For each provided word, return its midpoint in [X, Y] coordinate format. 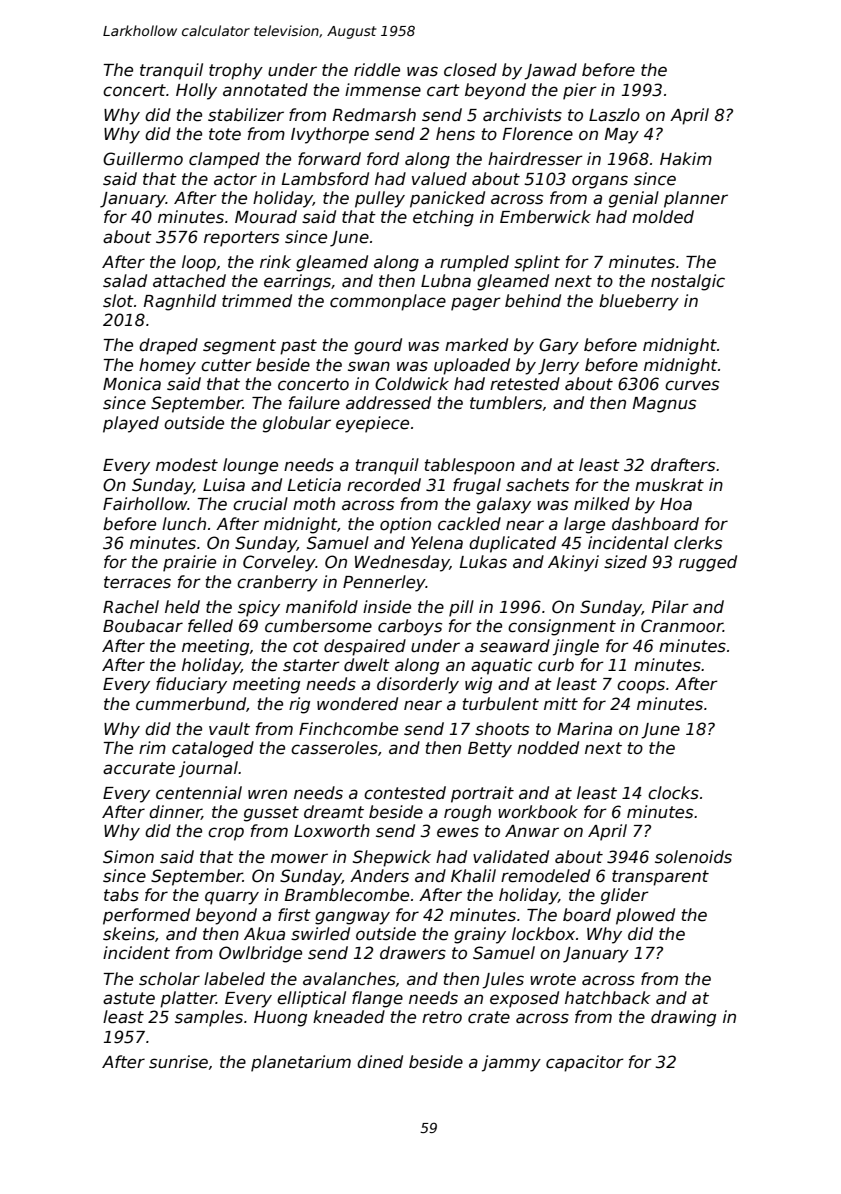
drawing [683, 1018]
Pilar [670, 606]
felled [210, 626]
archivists [522, 115]
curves [692, 385]
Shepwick [392, 858]
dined [380, 1062]
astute [129, 998]
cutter [226, 365]
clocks [673, 793]
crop [226, 834]
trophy [236, 71]
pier [580, 91]
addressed [388, 403]
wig [478, 685]
